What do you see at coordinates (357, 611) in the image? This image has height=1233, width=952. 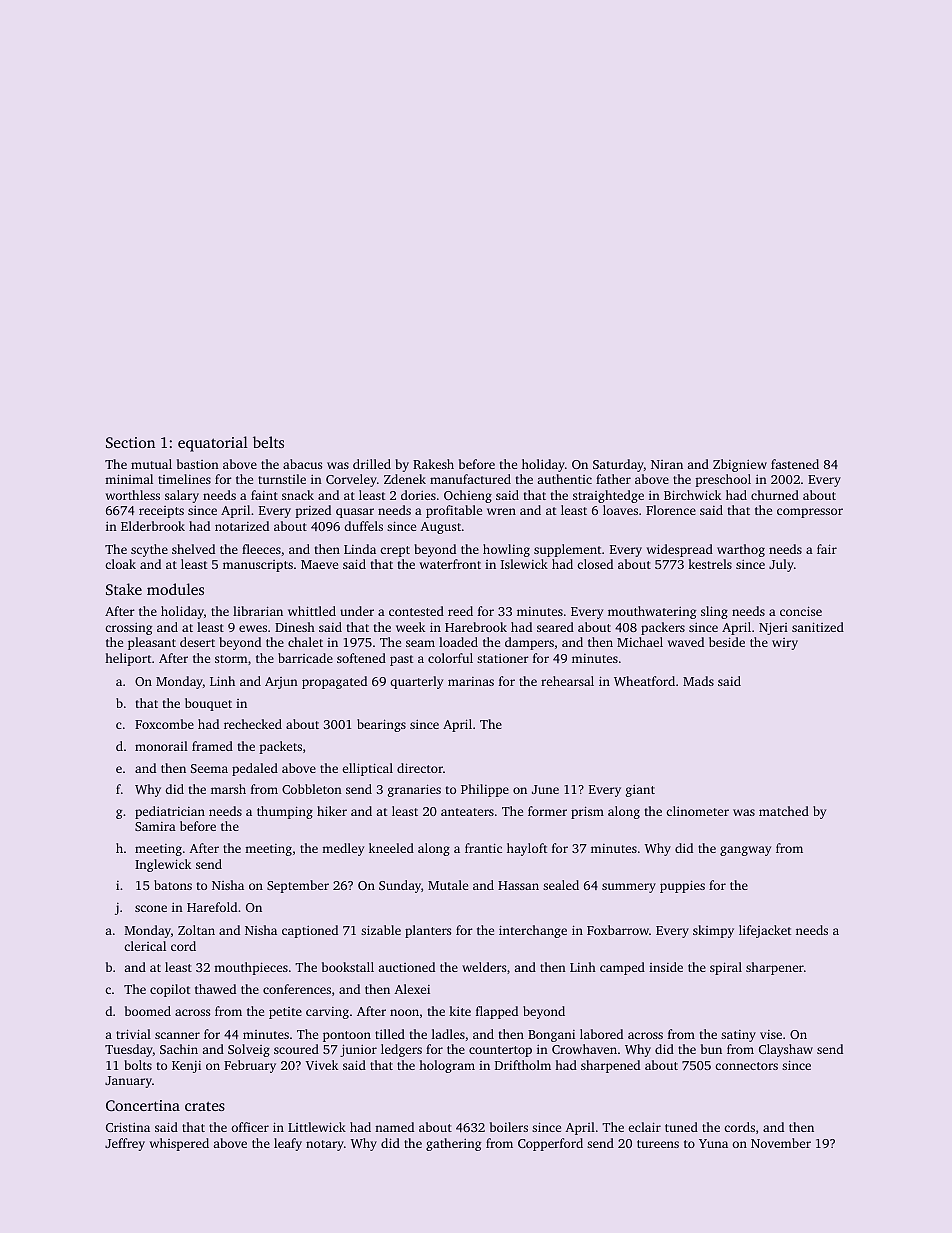 I see `under` at bounding box center [357, 611].
